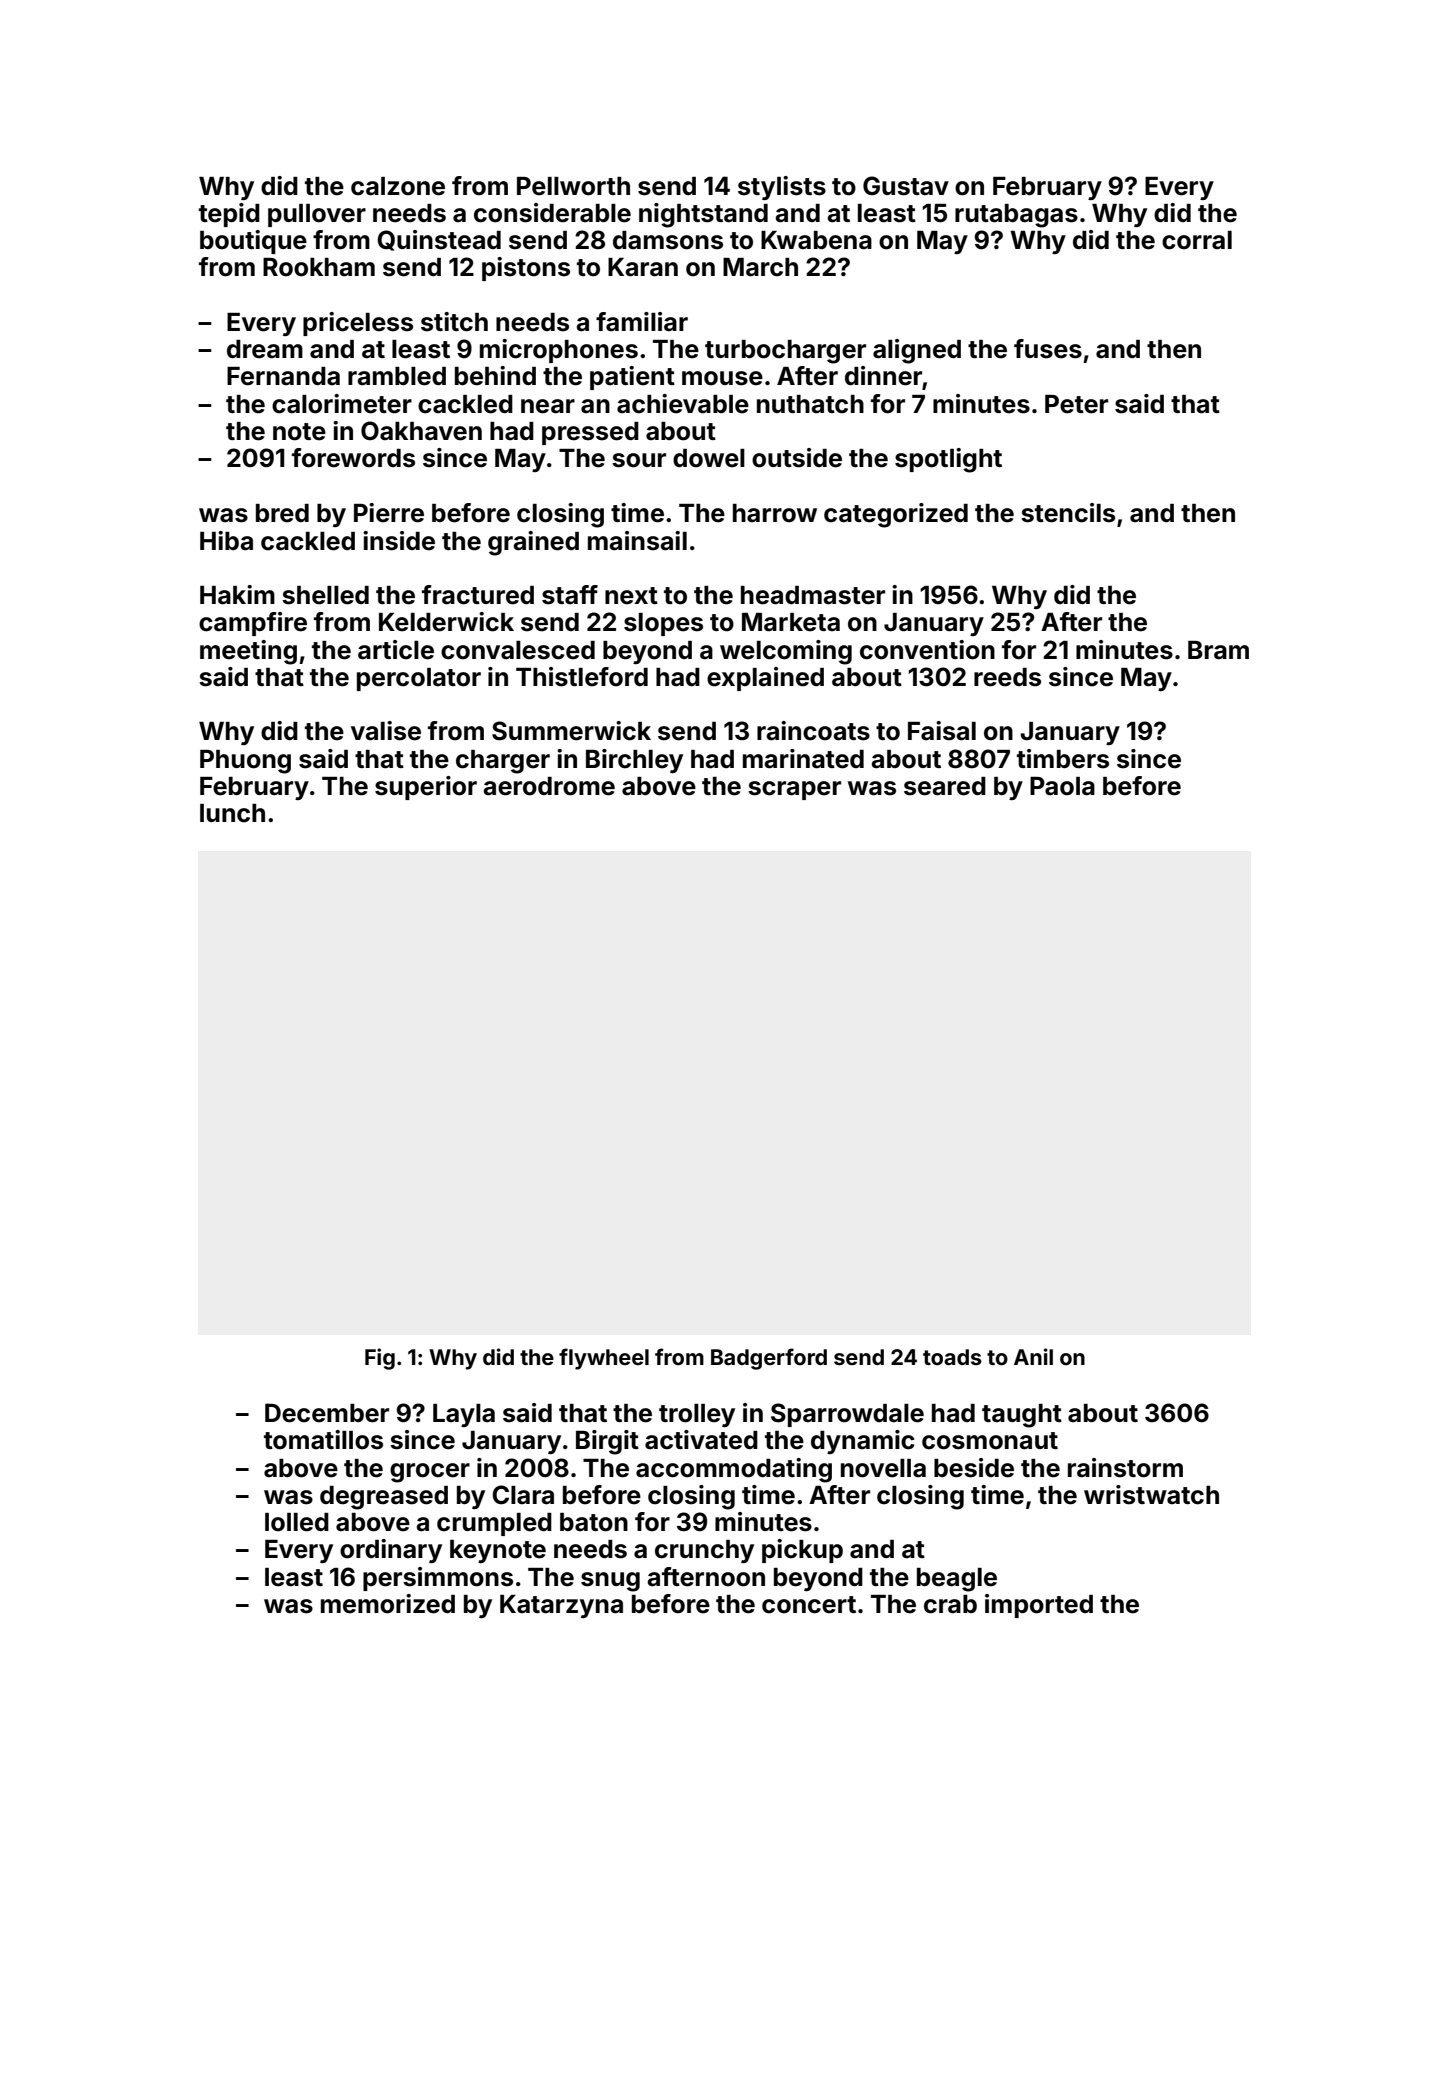  What do you see at coordinates (549, 786) in the image?
I see `aerodrome` at bounding box center [549, 786].
